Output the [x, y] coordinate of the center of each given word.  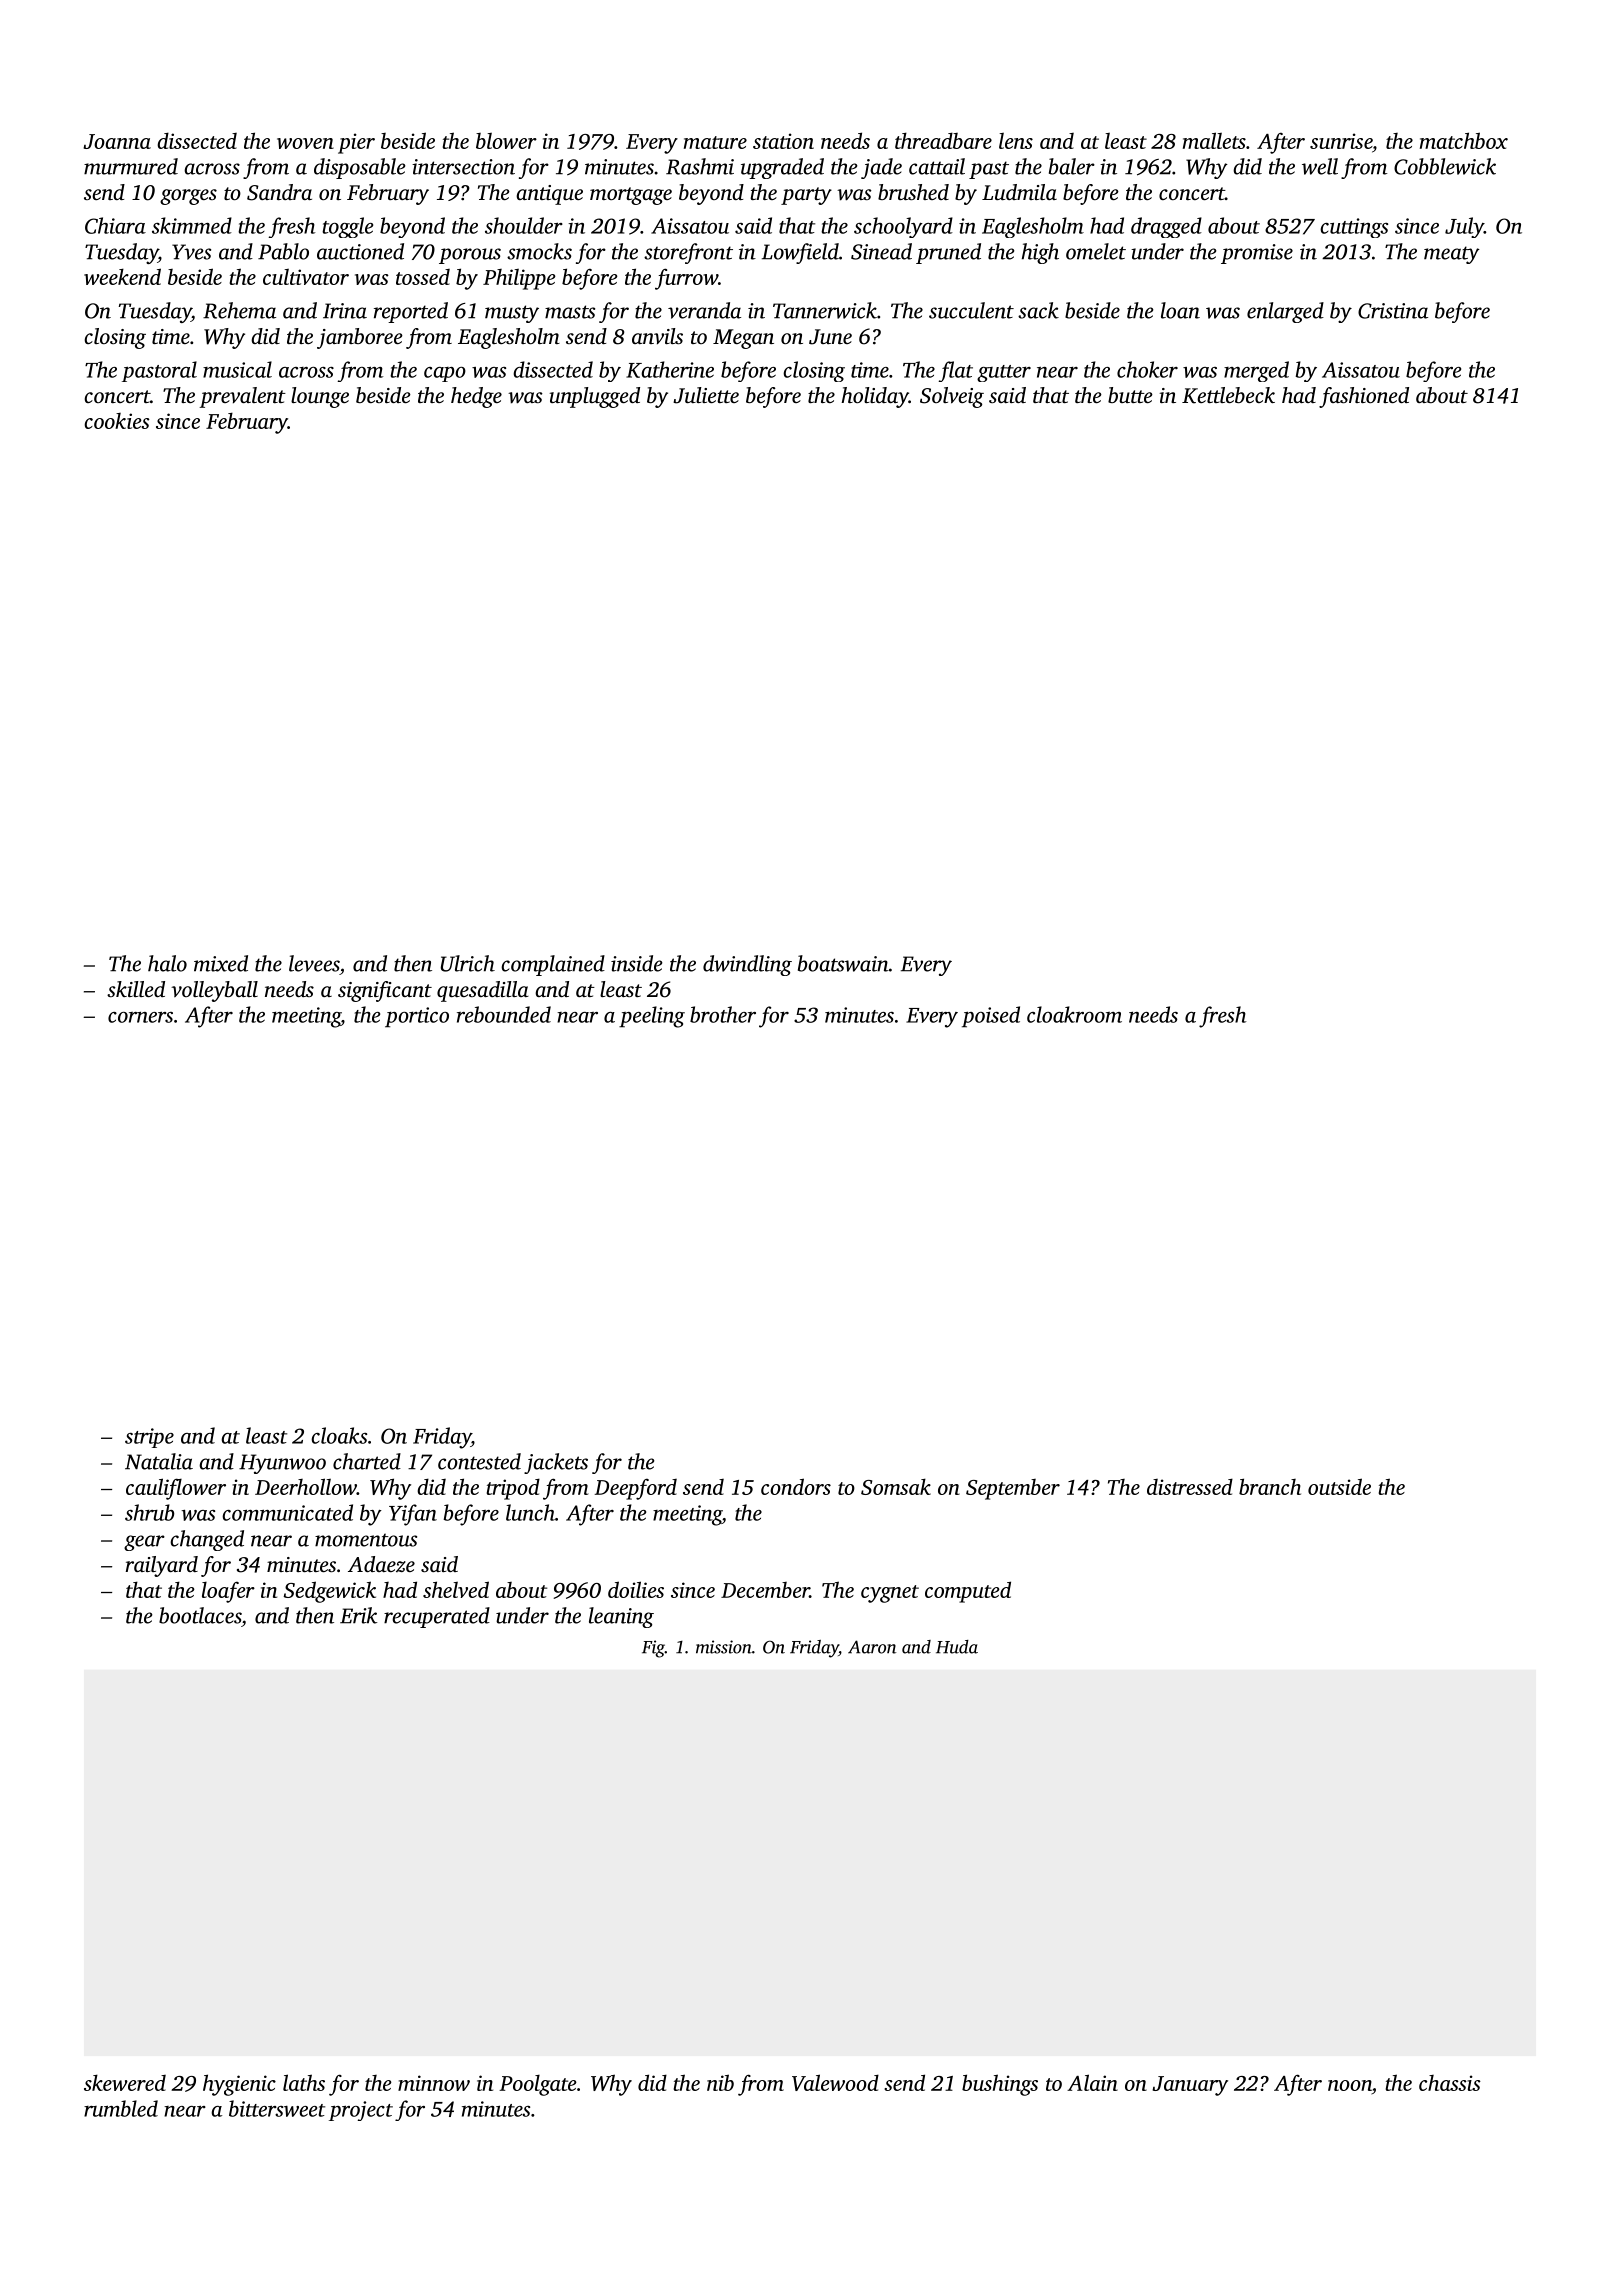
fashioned [1364, 397]
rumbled [121, 2108]
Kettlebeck [1228, 395]
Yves [191, 252]
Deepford [636, 1489]
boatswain [843, 963]
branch [1270, 1486]
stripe [149, 1438]
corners [140, 1017]
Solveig [952, 397]
